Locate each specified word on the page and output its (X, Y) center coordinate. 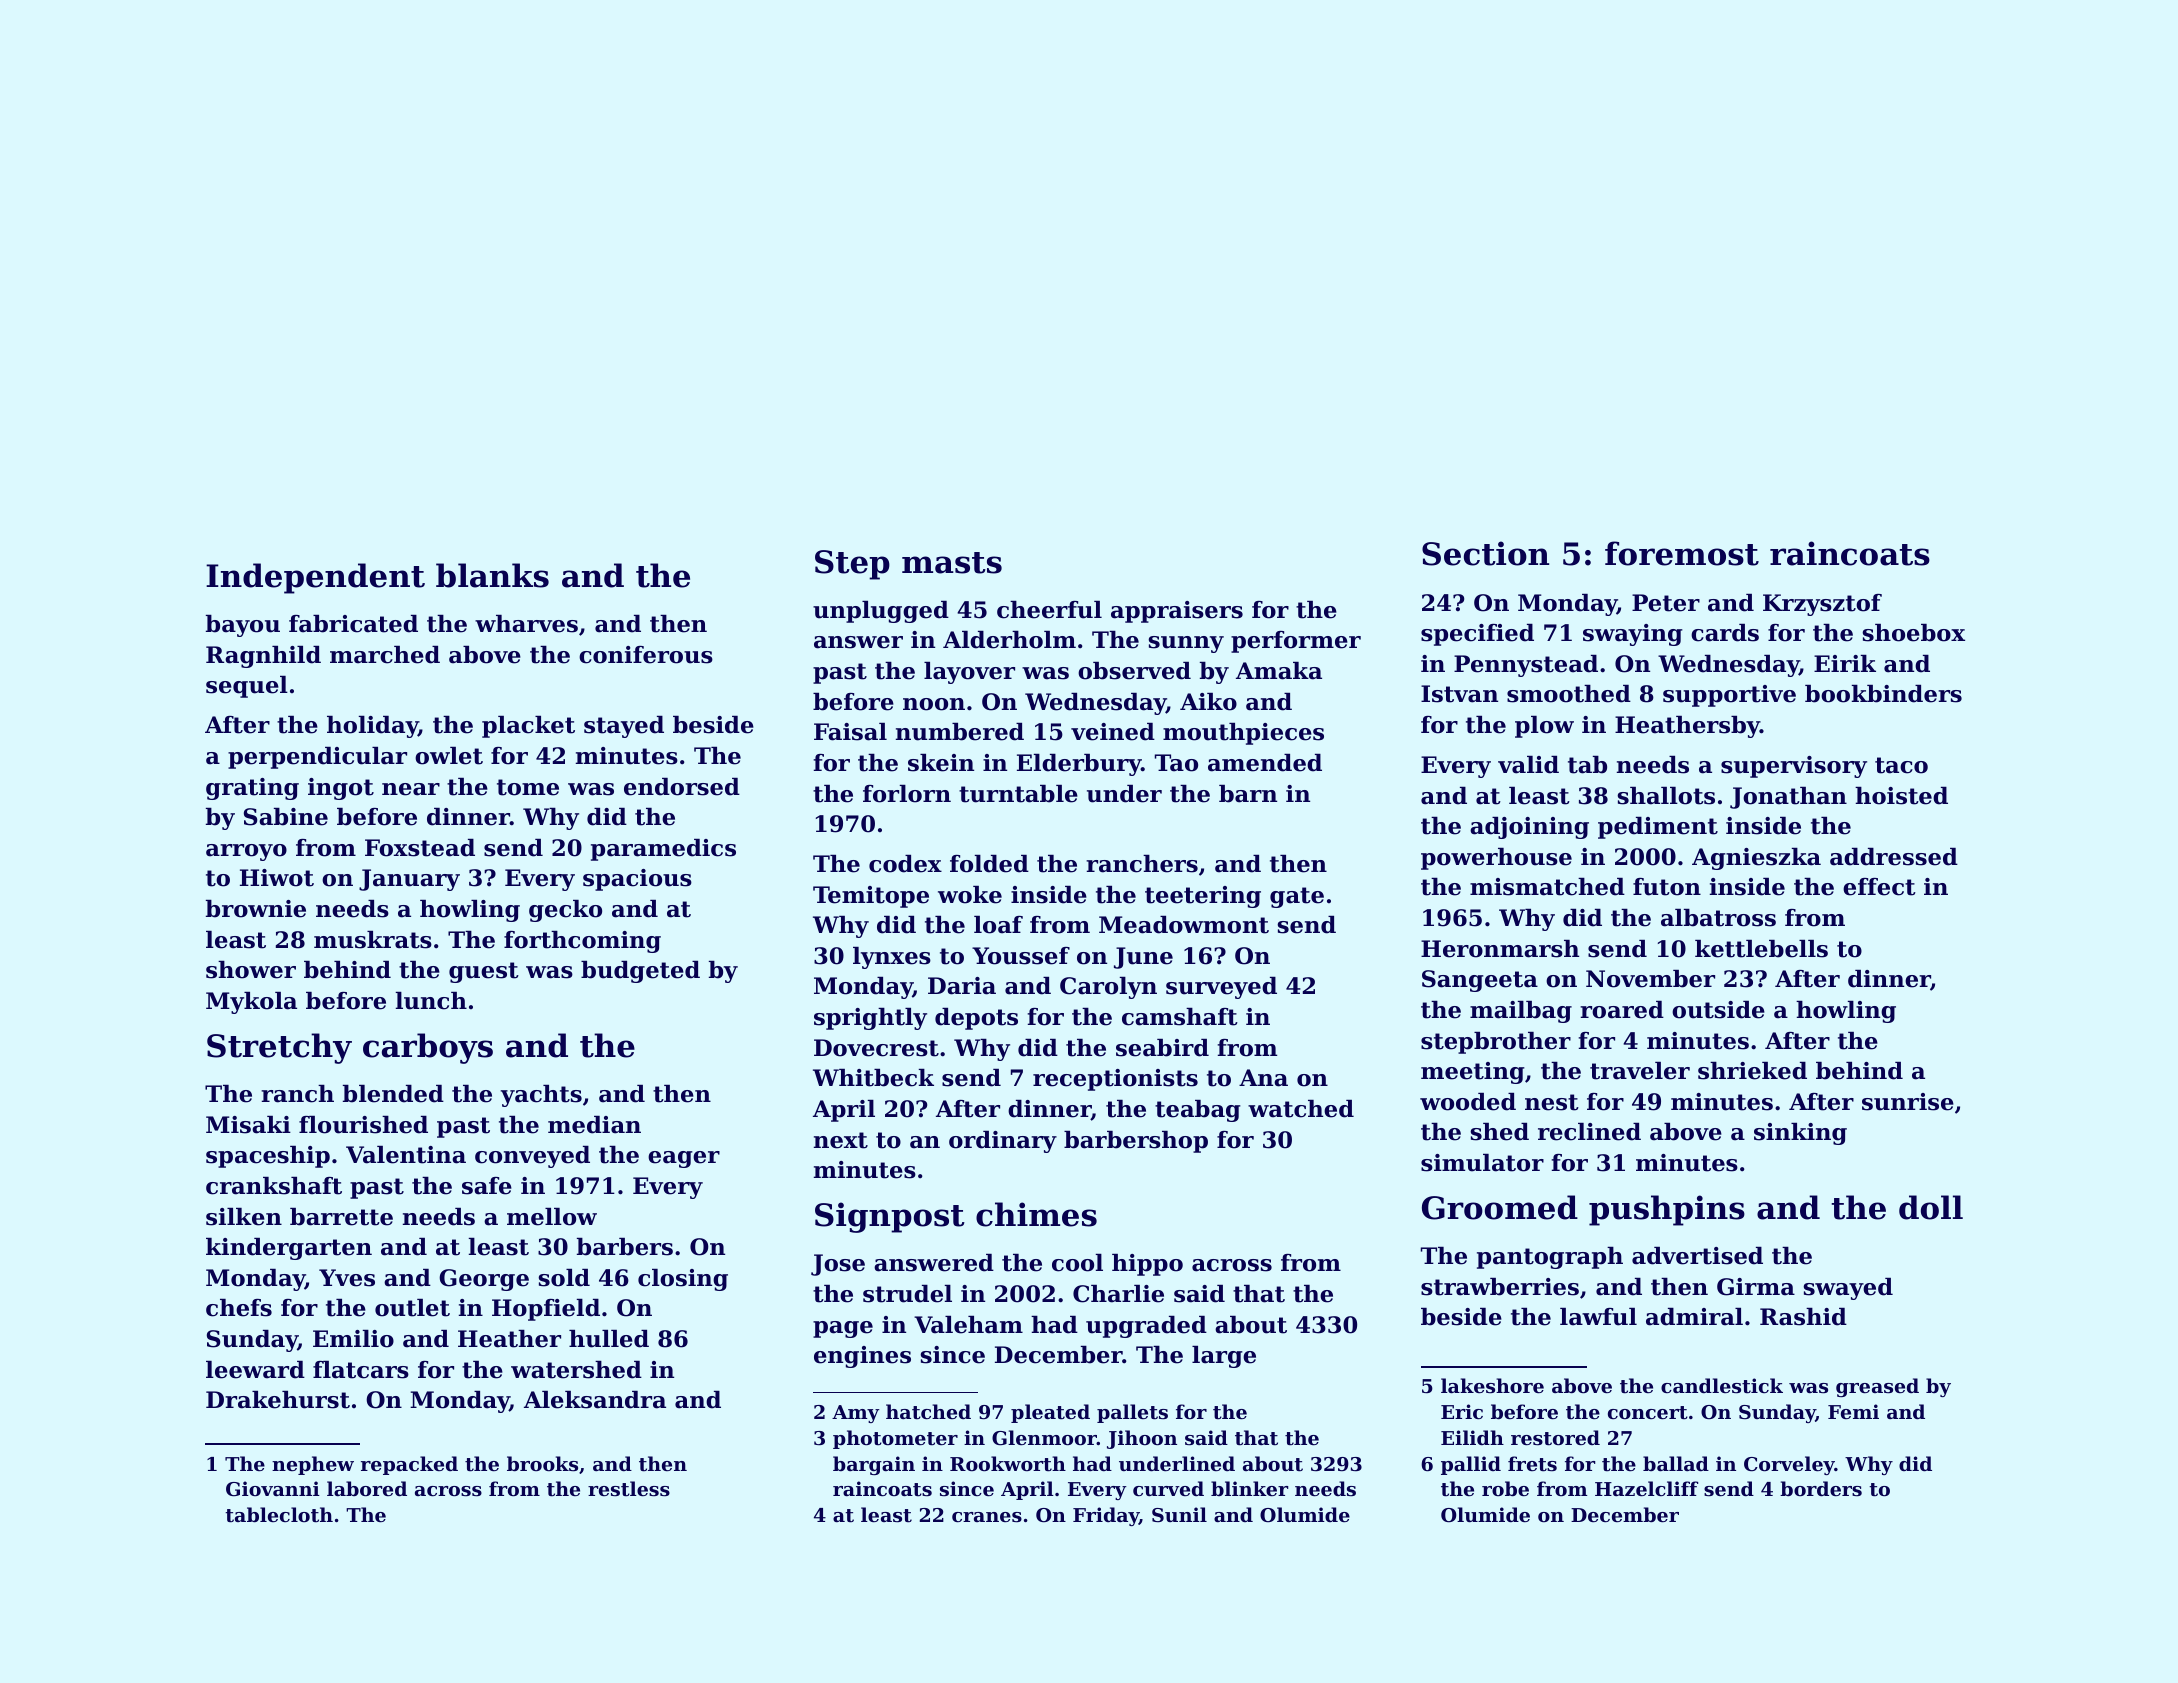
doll (1931, 1207)
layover (969, 673)
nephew (313, 1465)
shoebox (1913, 633)
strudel (907, 1294)
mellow (552, 1217)
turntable (1018, 794)
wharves (526, 624)
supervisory (1794, 767)
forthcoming (582, 942)
